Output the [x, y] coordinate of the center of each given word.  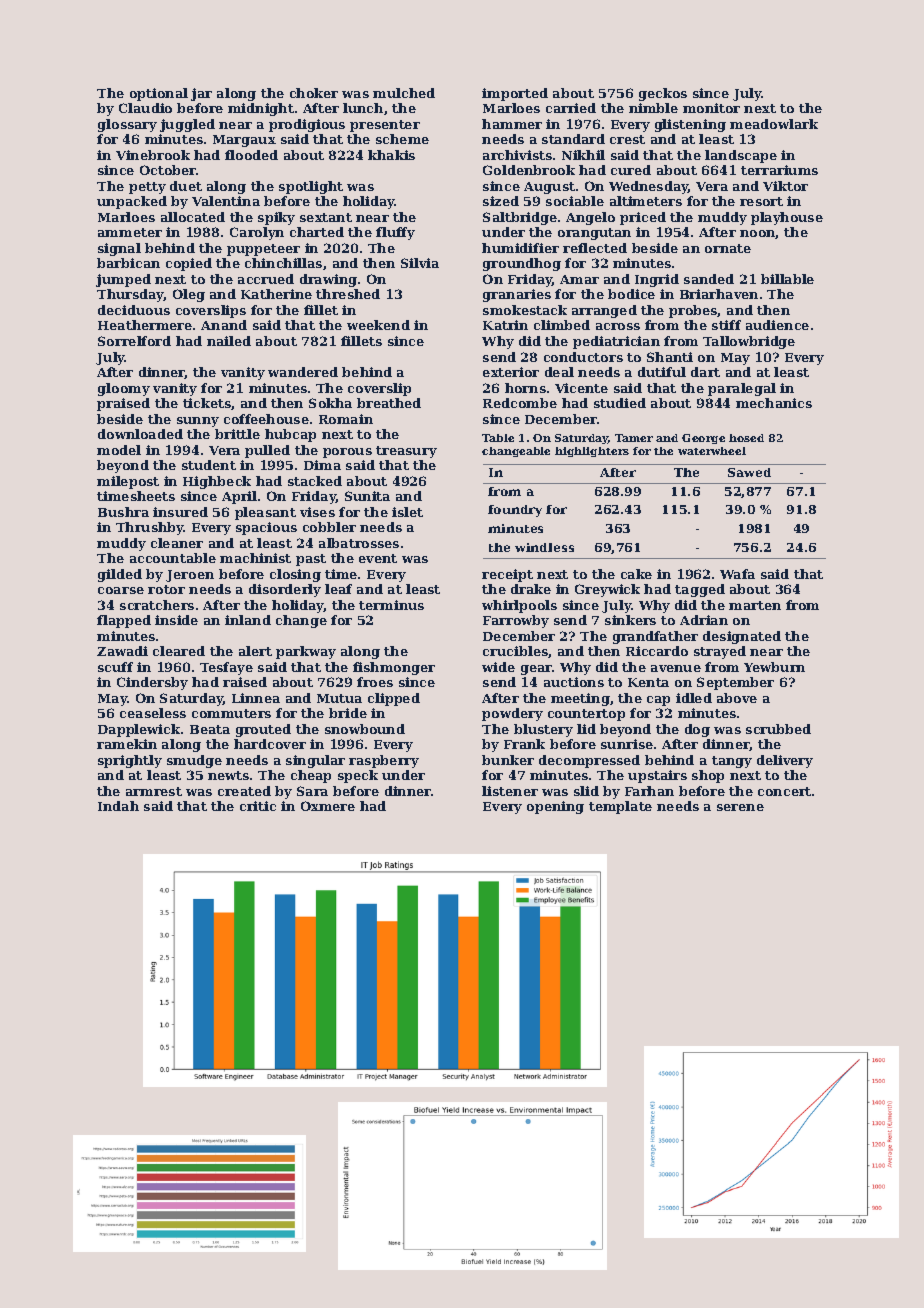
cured [631, 170]
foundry [515, 511]
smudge [194, 761]
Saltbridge [520, 218]
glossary [127, 125]
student [209, 465]
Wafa [737, 574]
